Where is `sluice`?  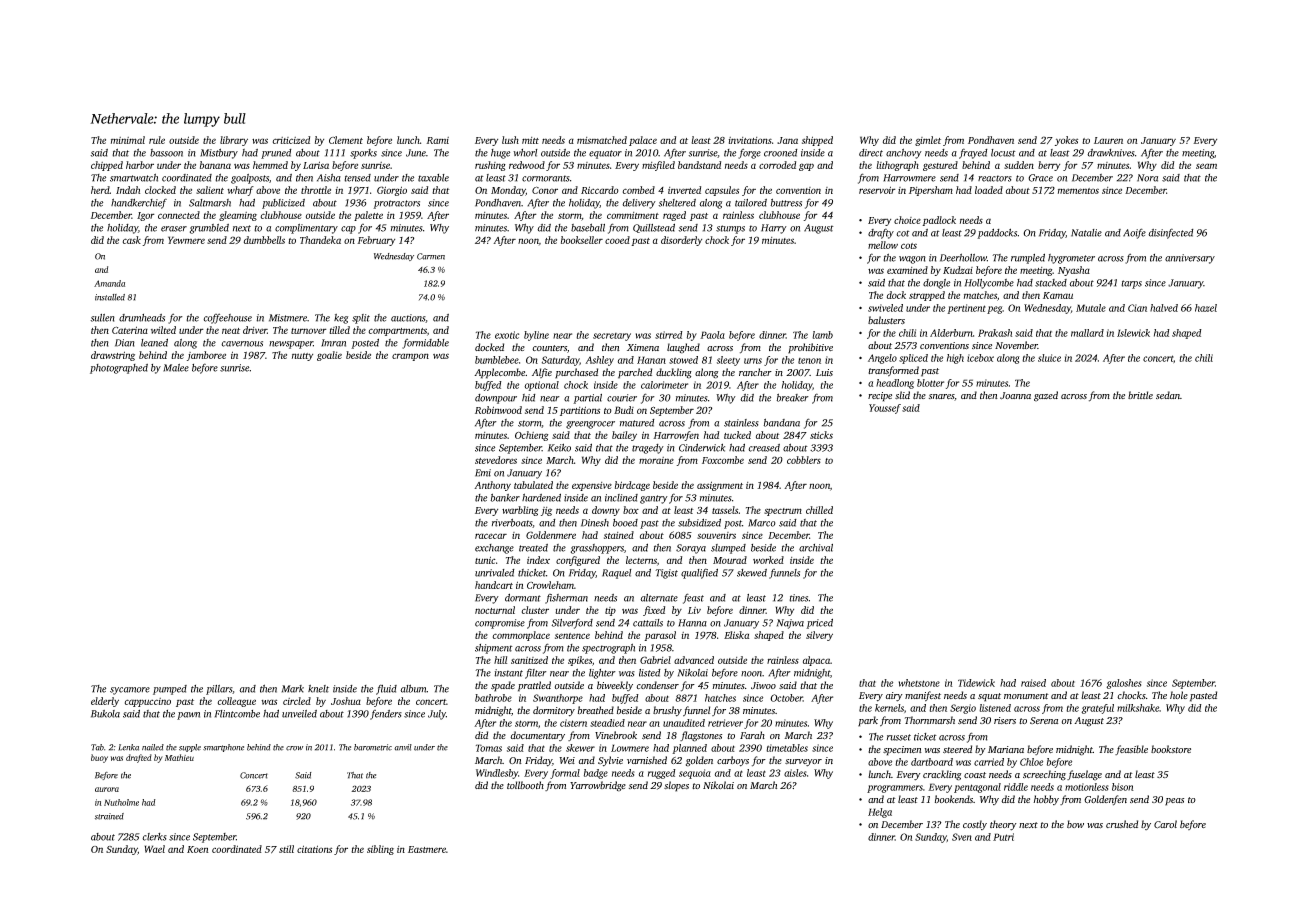
sluice is located at coordinates (1049, 358).
